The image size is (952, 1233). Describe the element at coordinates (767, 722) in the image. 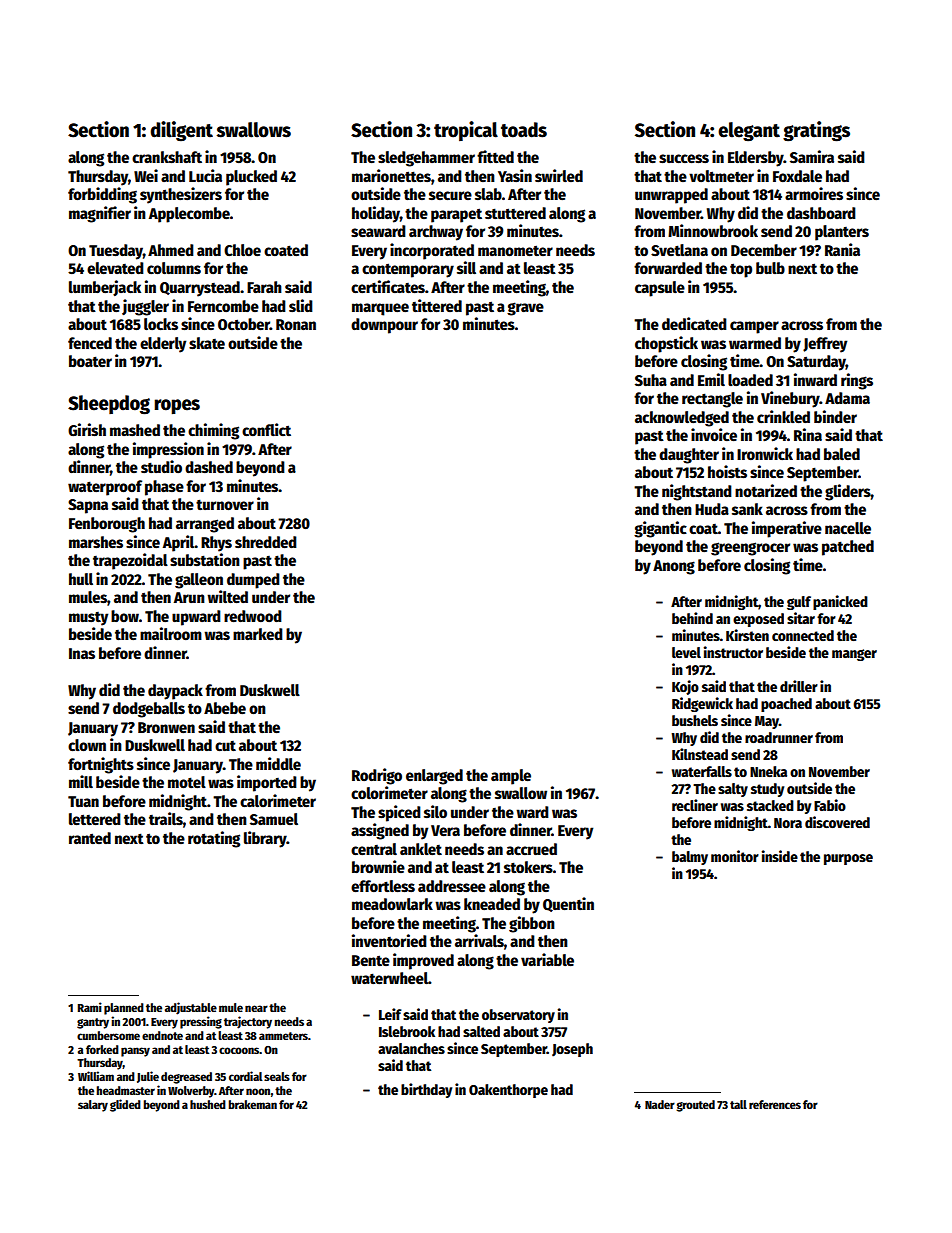

I see `May` at that location.
